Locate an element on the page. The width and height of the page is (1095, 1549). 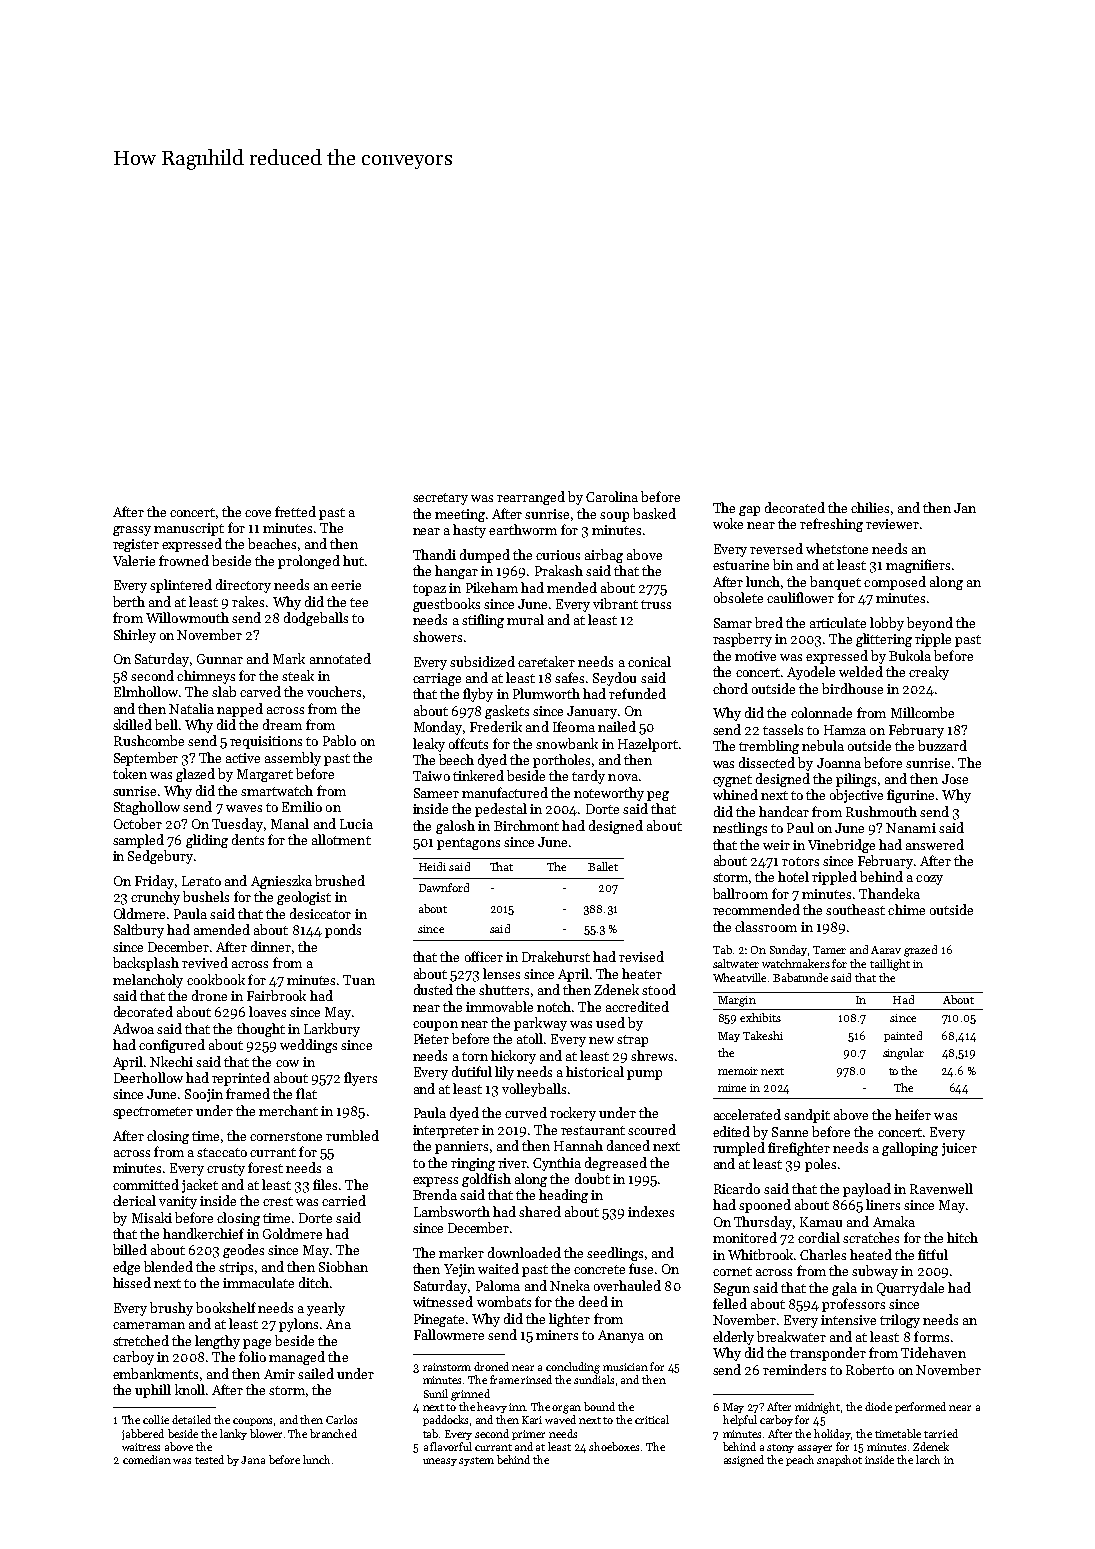
hissed is located at coordinates (132, 1282).
